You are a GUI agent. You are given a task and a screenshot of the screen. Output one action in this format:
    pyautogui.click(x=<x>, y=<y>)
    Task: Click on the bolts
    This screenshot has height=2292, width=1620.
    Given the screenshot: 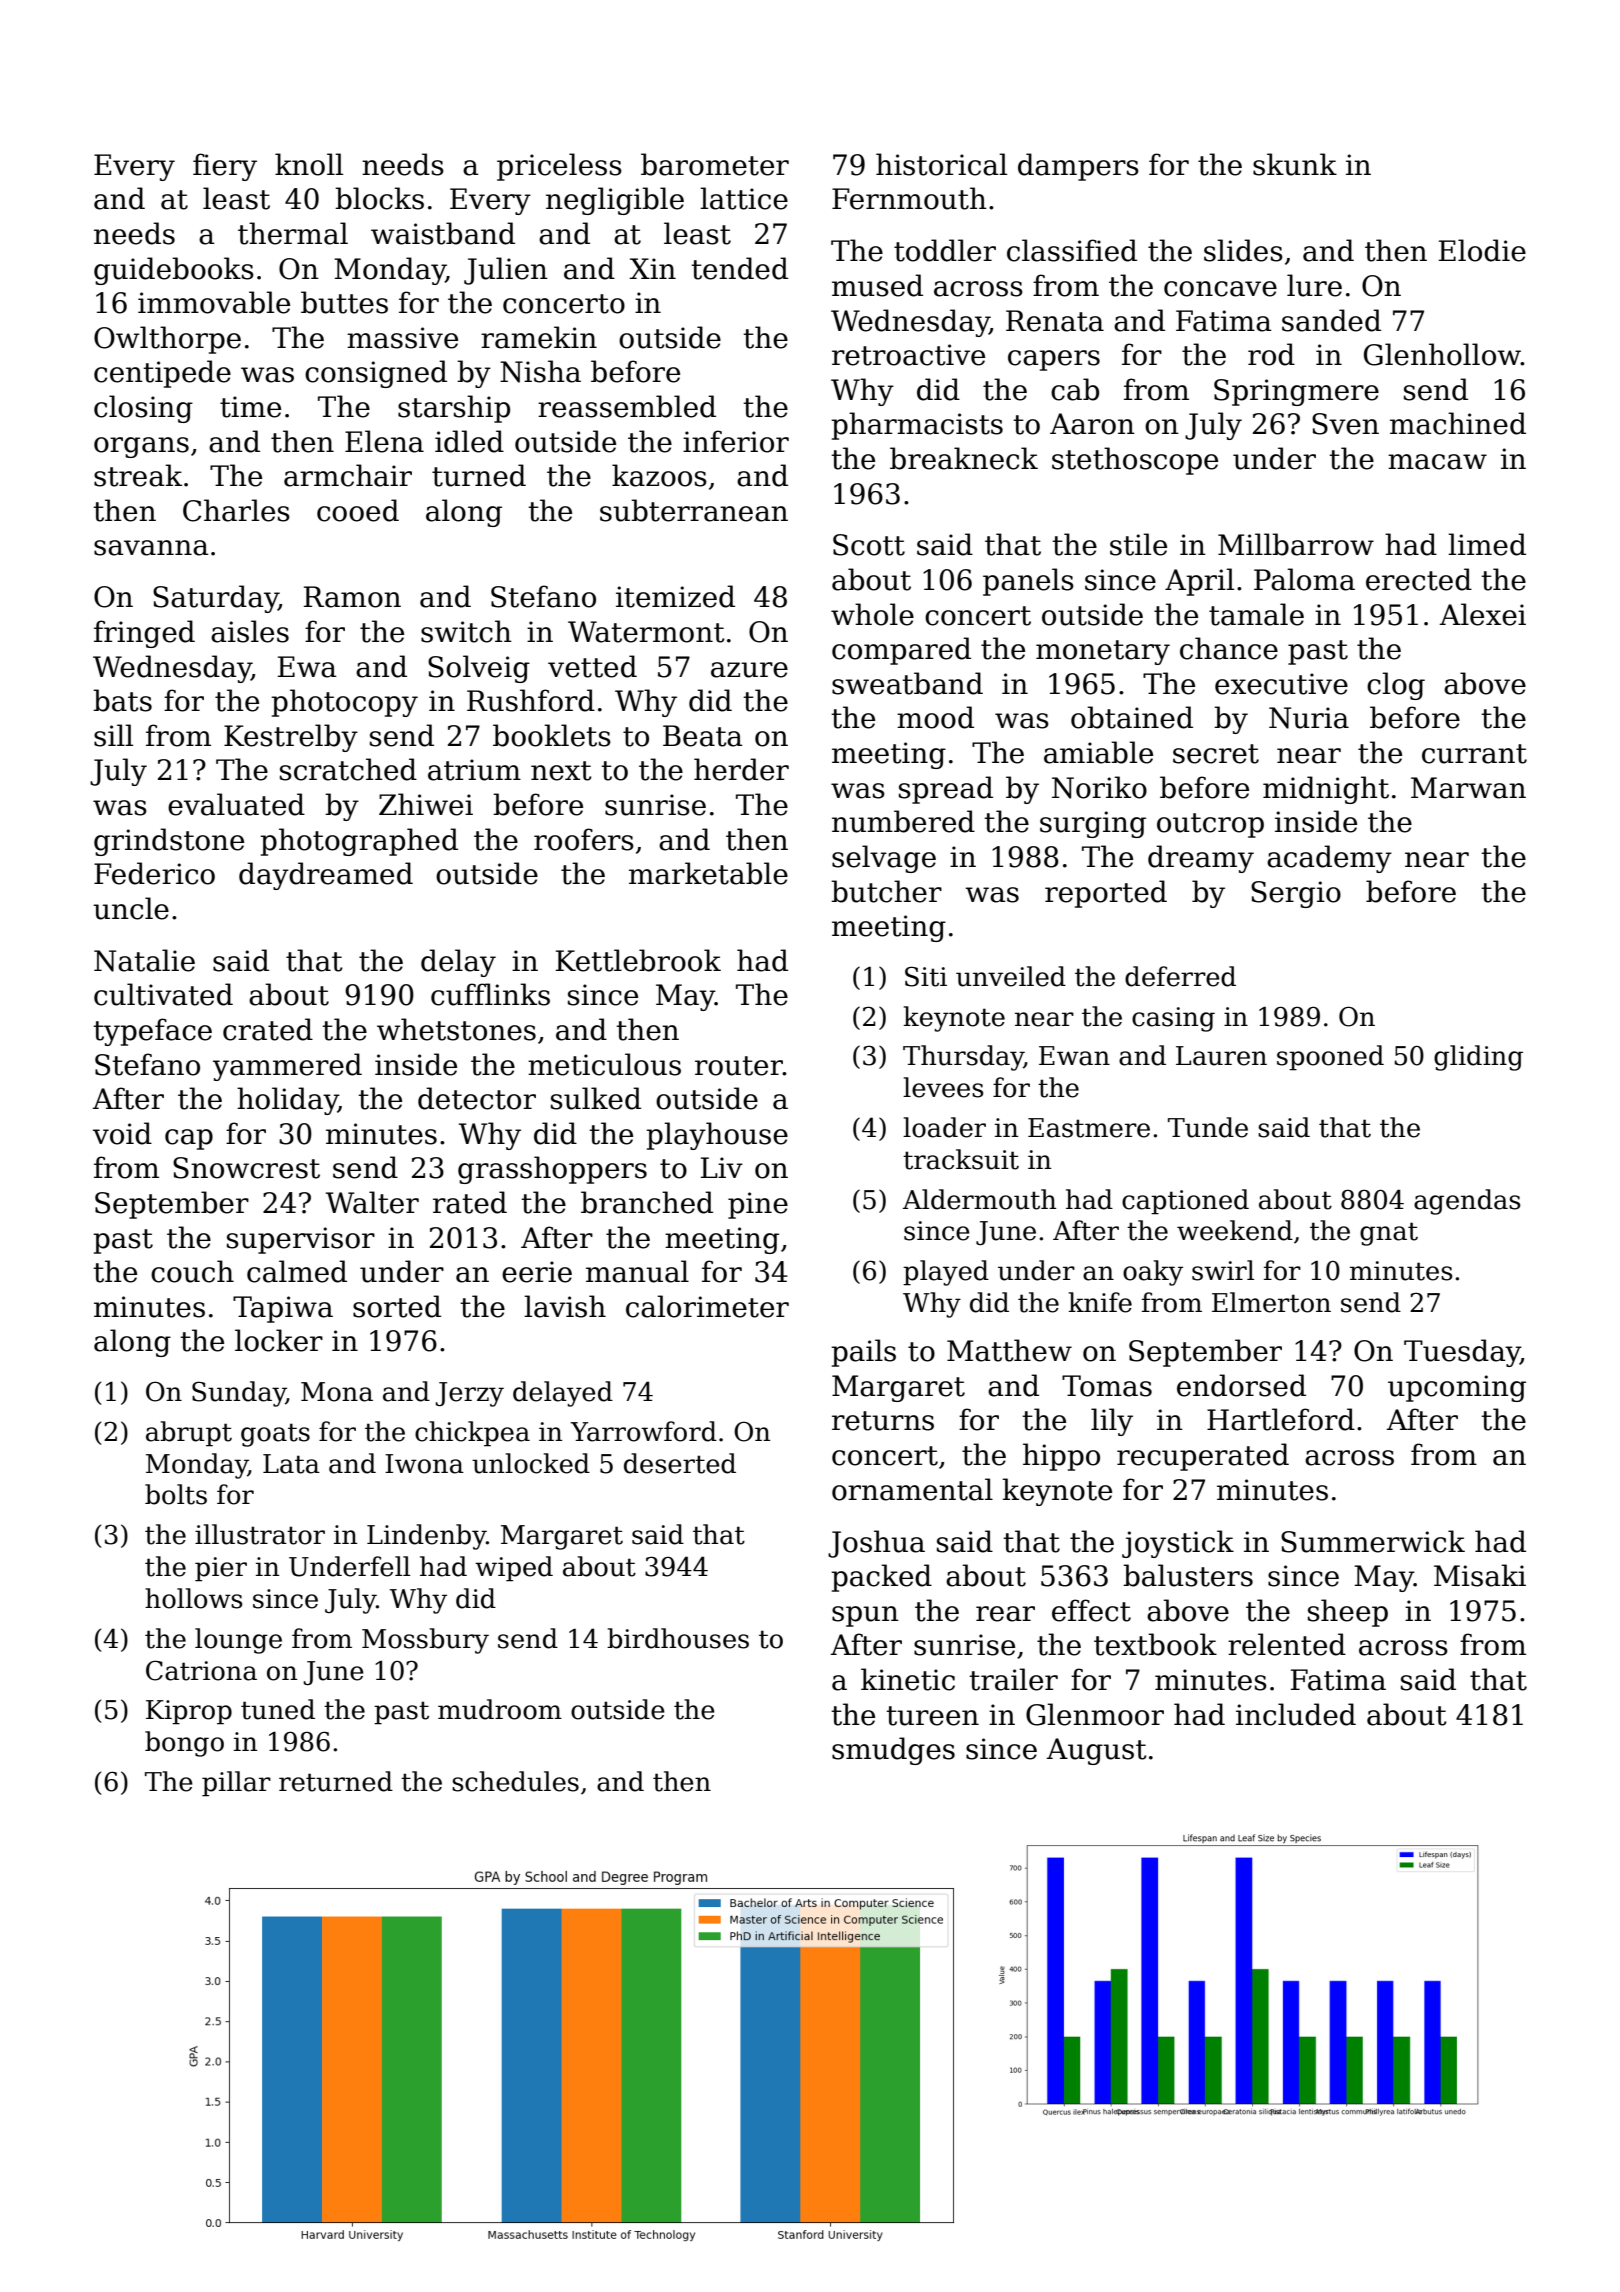 What is the action you would take?
    pyautogui.click(x=176, y=1494)
